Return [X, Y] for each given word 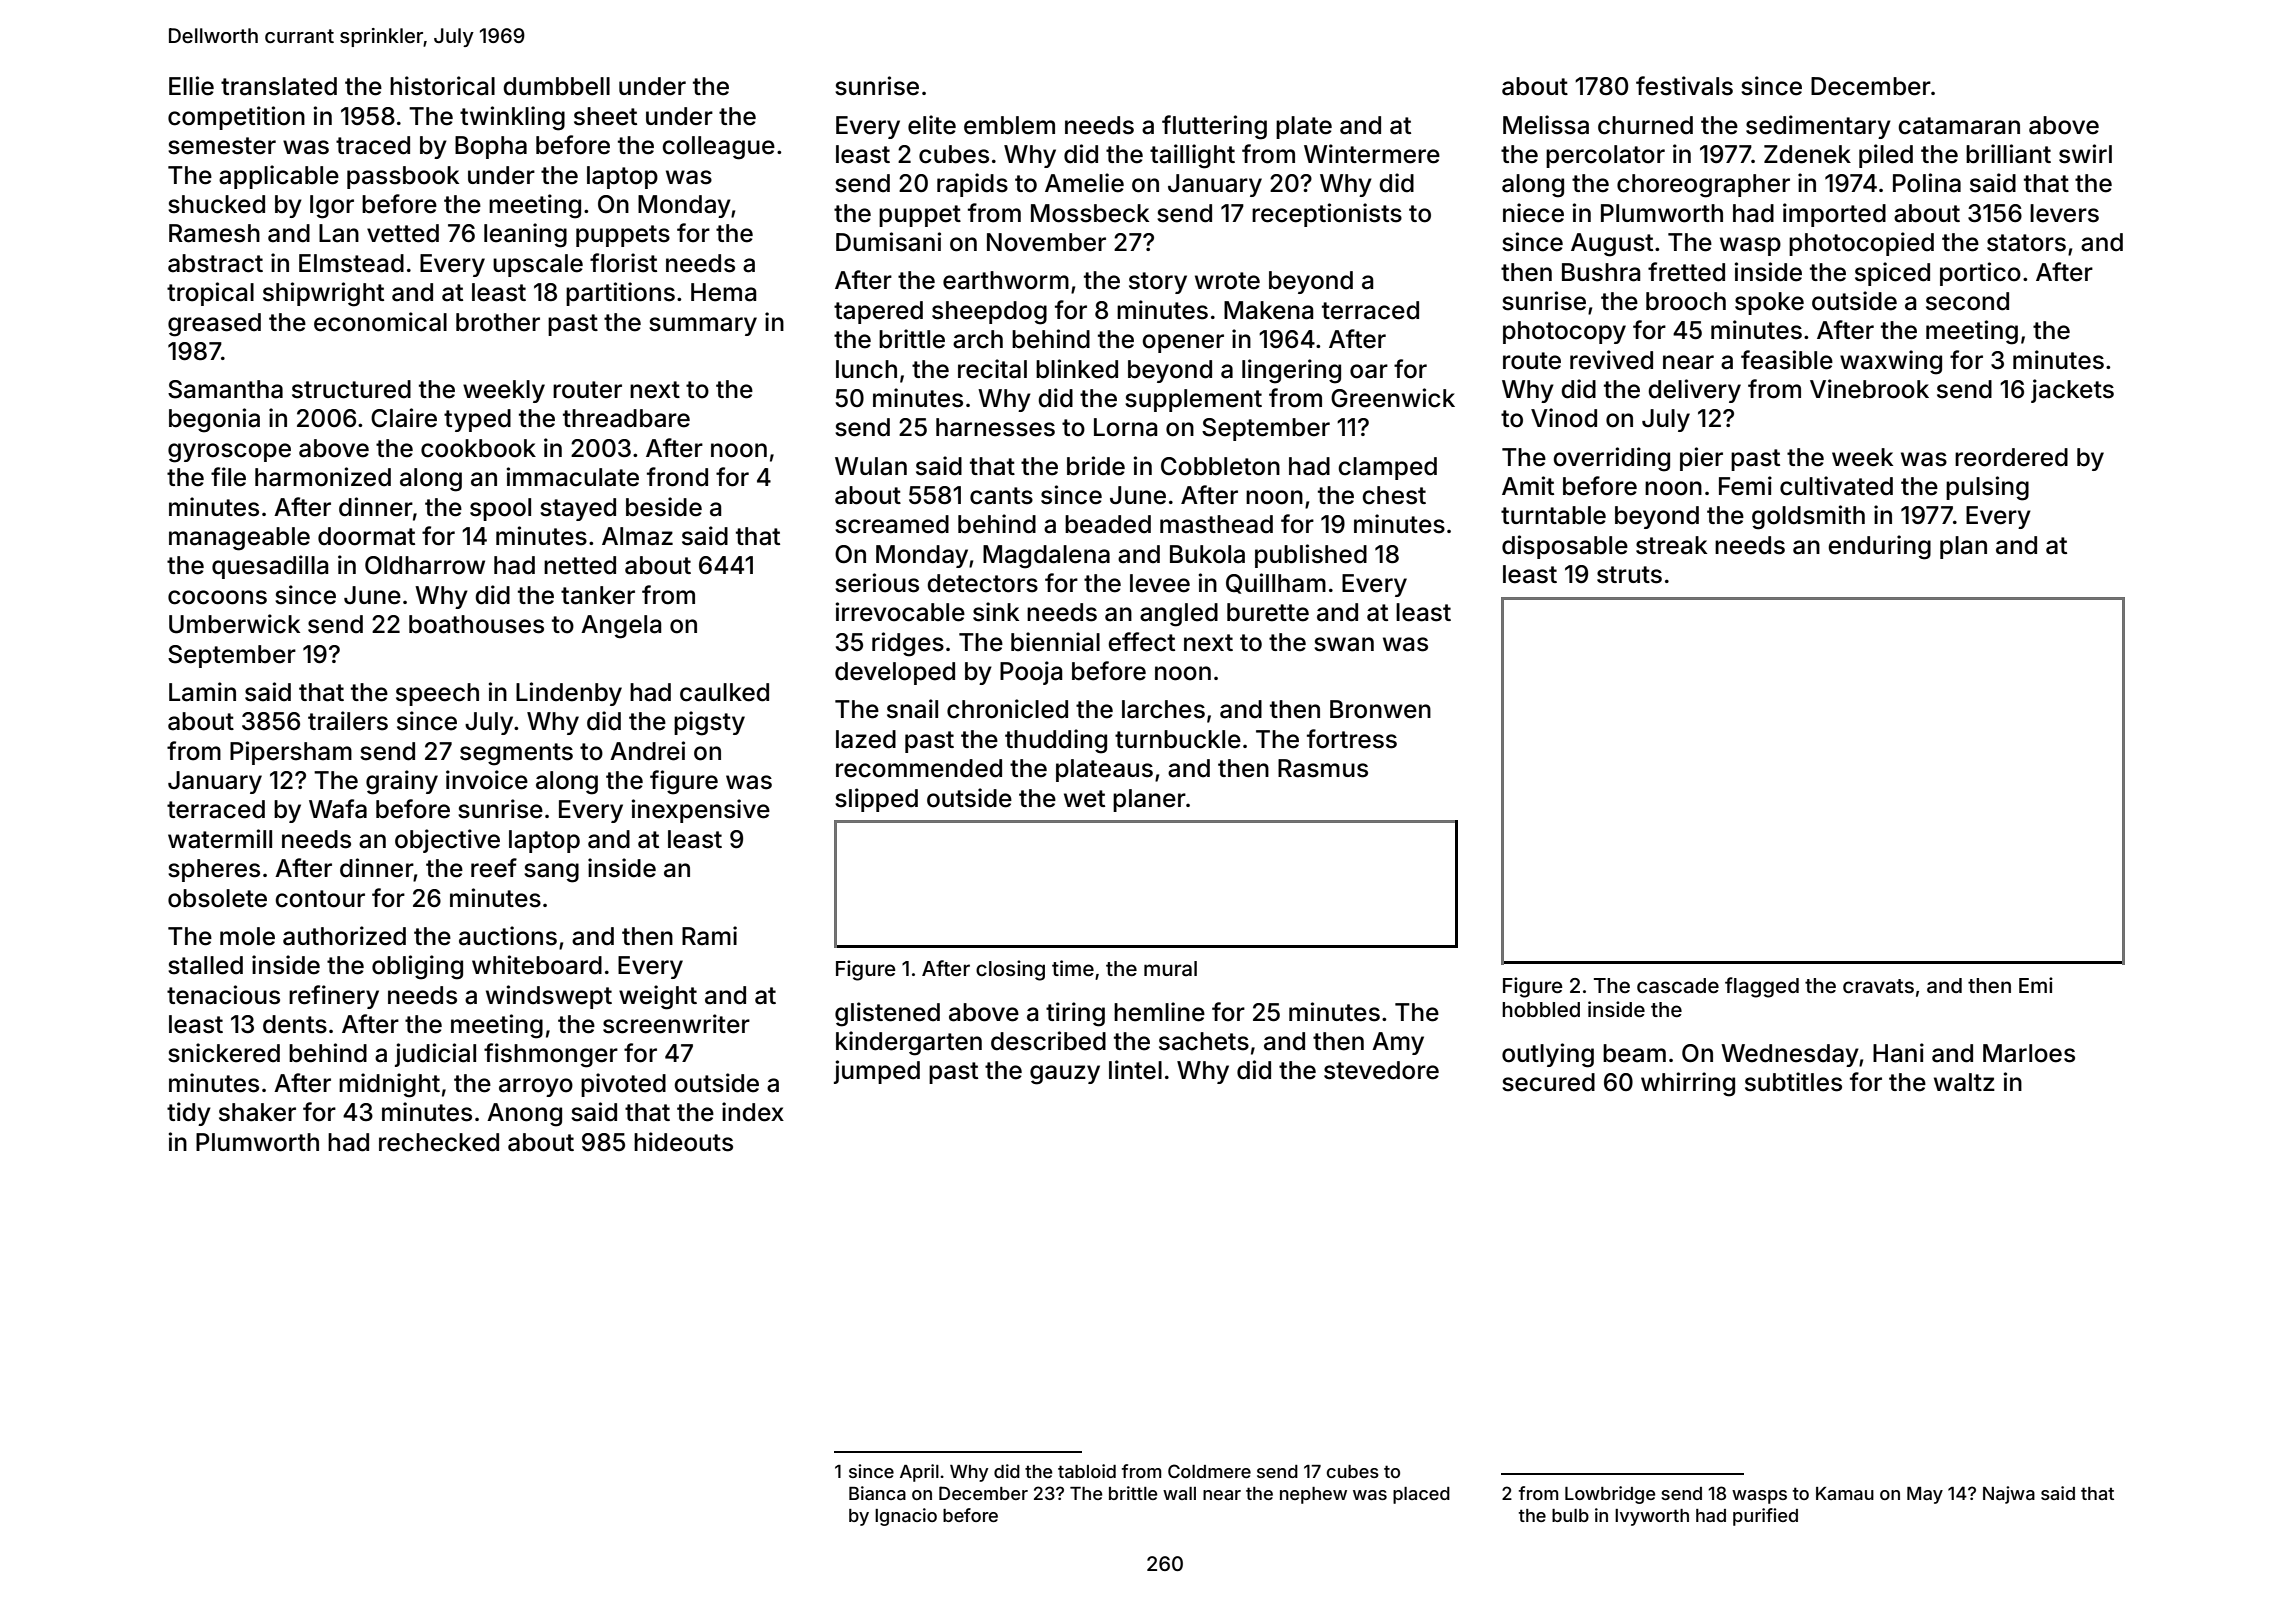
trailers [348, 721]
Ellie [191, 86]
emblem [1009, 125]
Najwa [2009, 1495]
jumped [877, 1072]
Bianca [877, 1493]
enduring [1879, 547]
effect [1141, 642]
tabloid [1087, 1471]
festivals [1684, 86]
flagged [1762, 987]
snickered [224, 1053]
